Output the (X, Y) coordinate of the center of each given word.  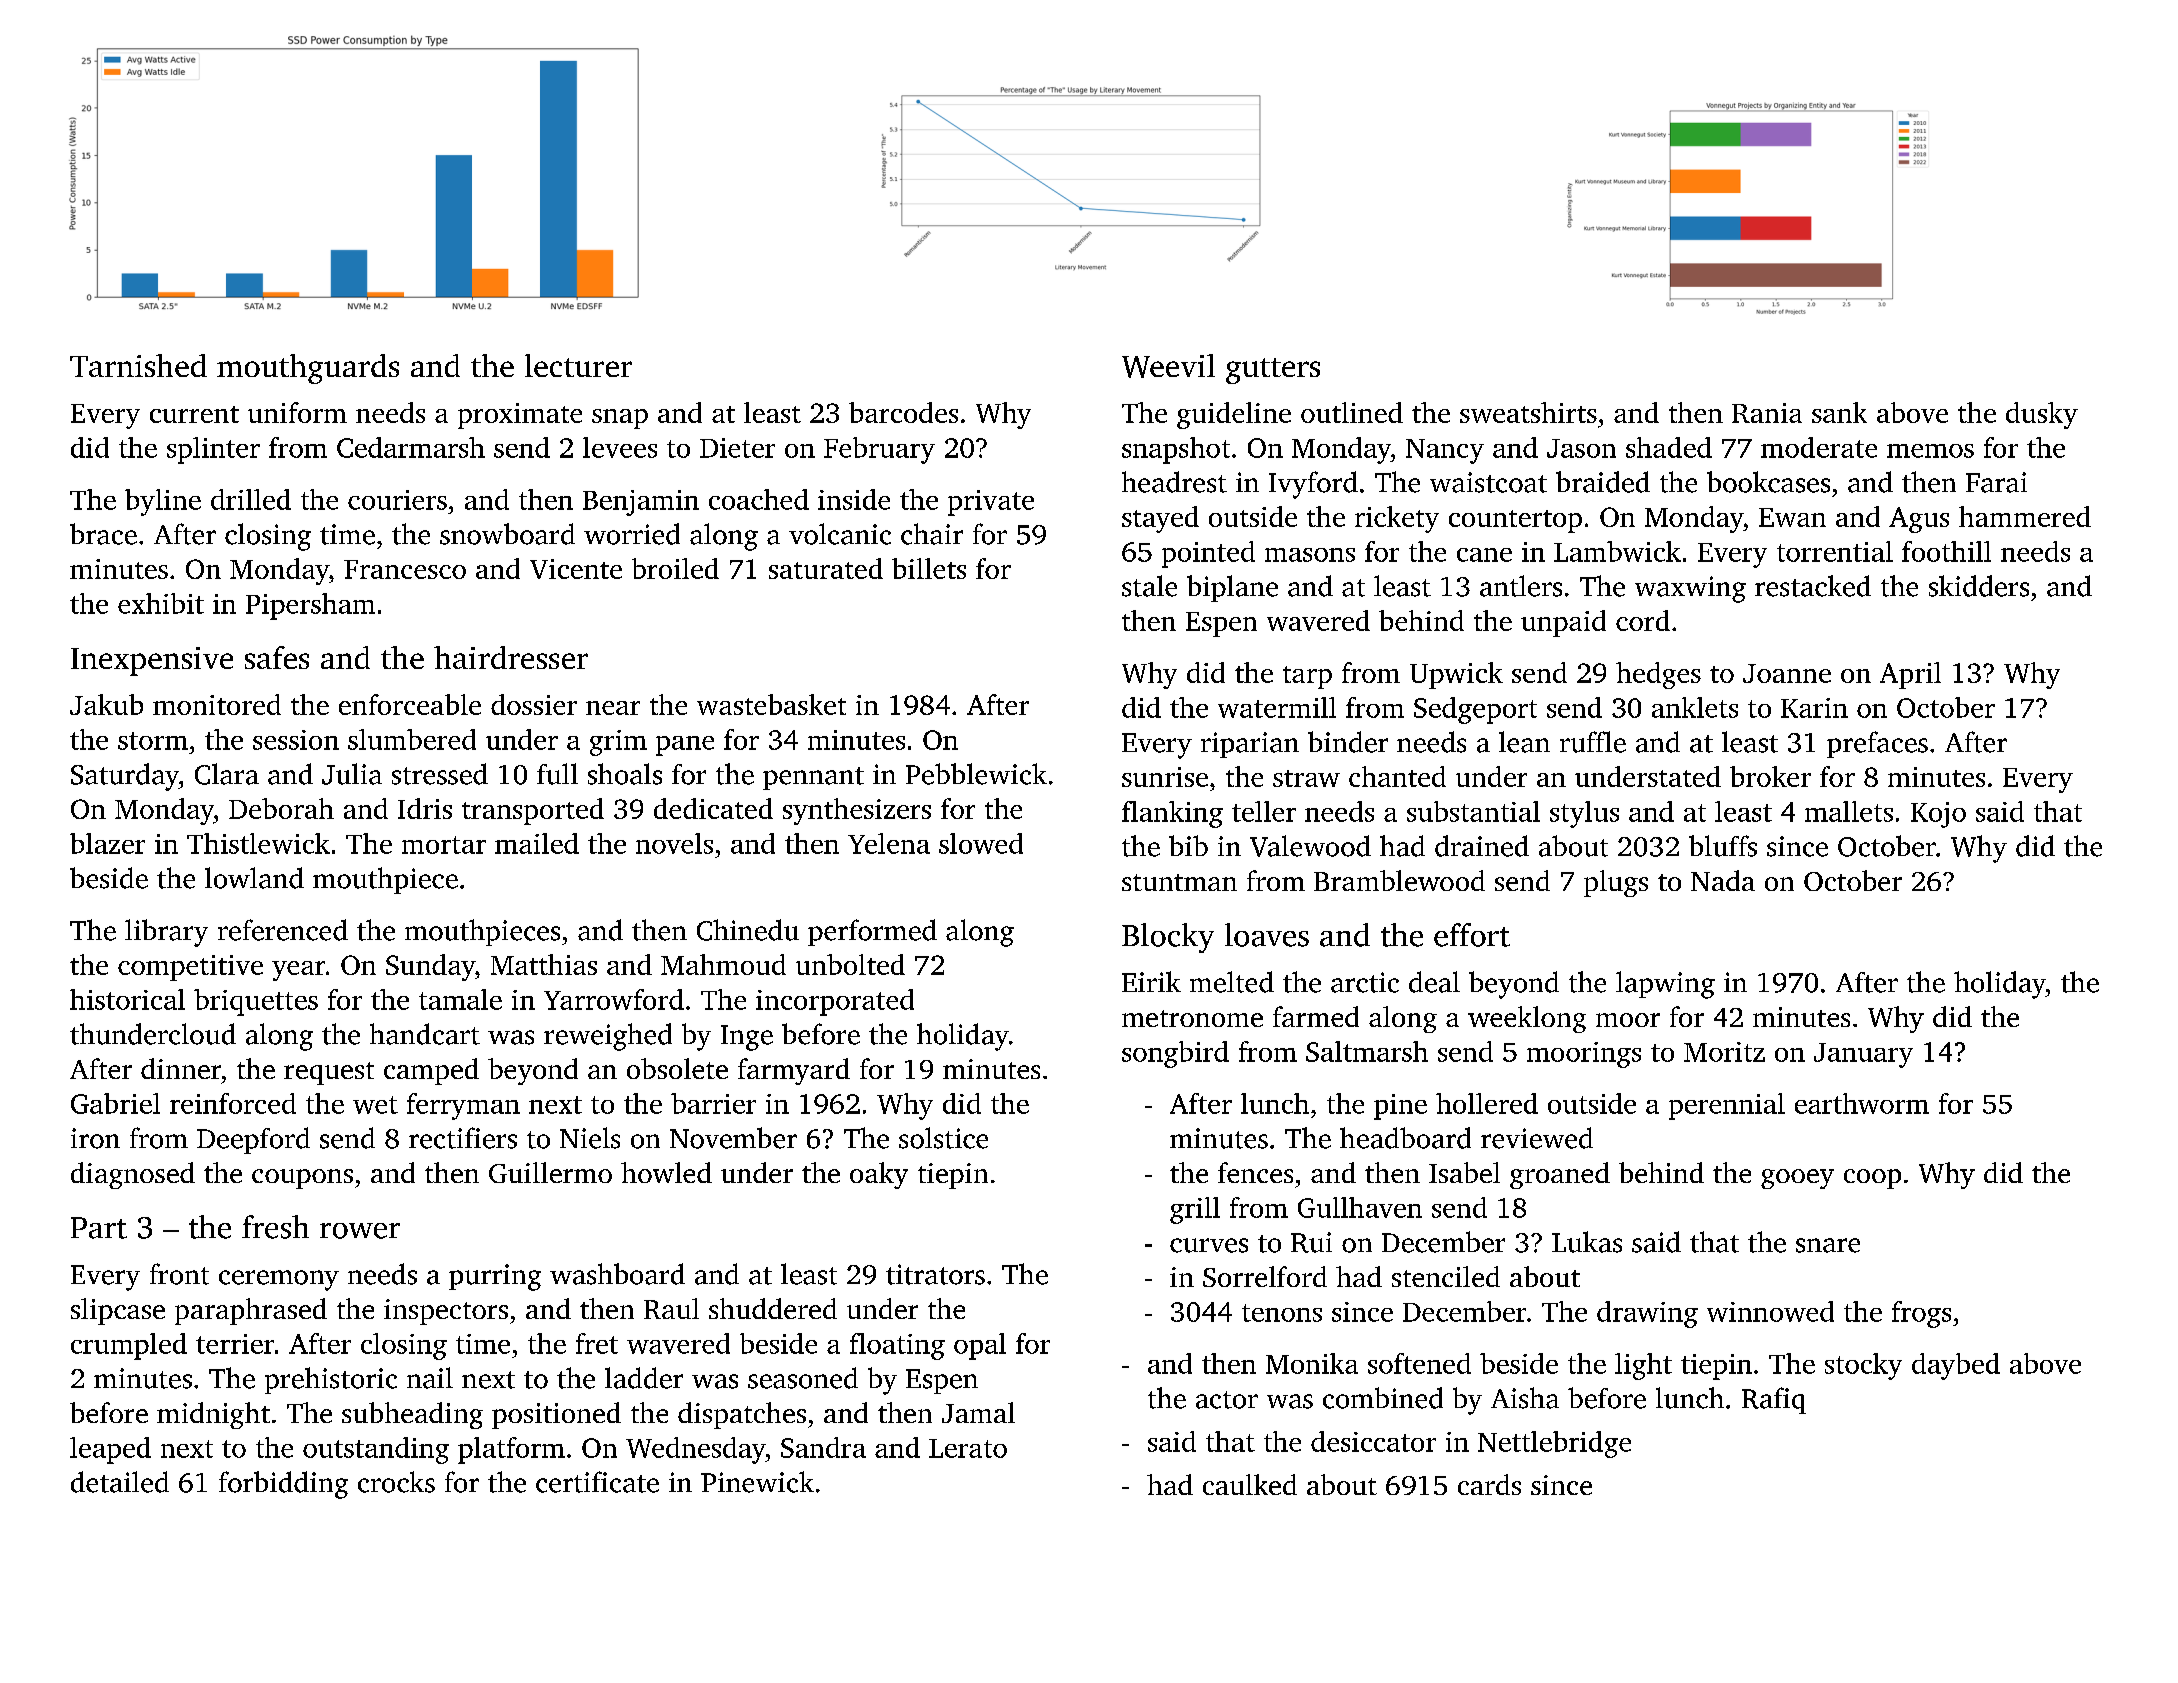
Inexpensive (152, 661)
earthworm (1862, 1103)
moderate (1819, 447)
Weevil (1168, 366)
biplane (1232, 588)
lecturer (578, 365)
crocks (396, 1482)
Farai (1996, 482)
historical (127, 999)
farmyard (794, 1071)
